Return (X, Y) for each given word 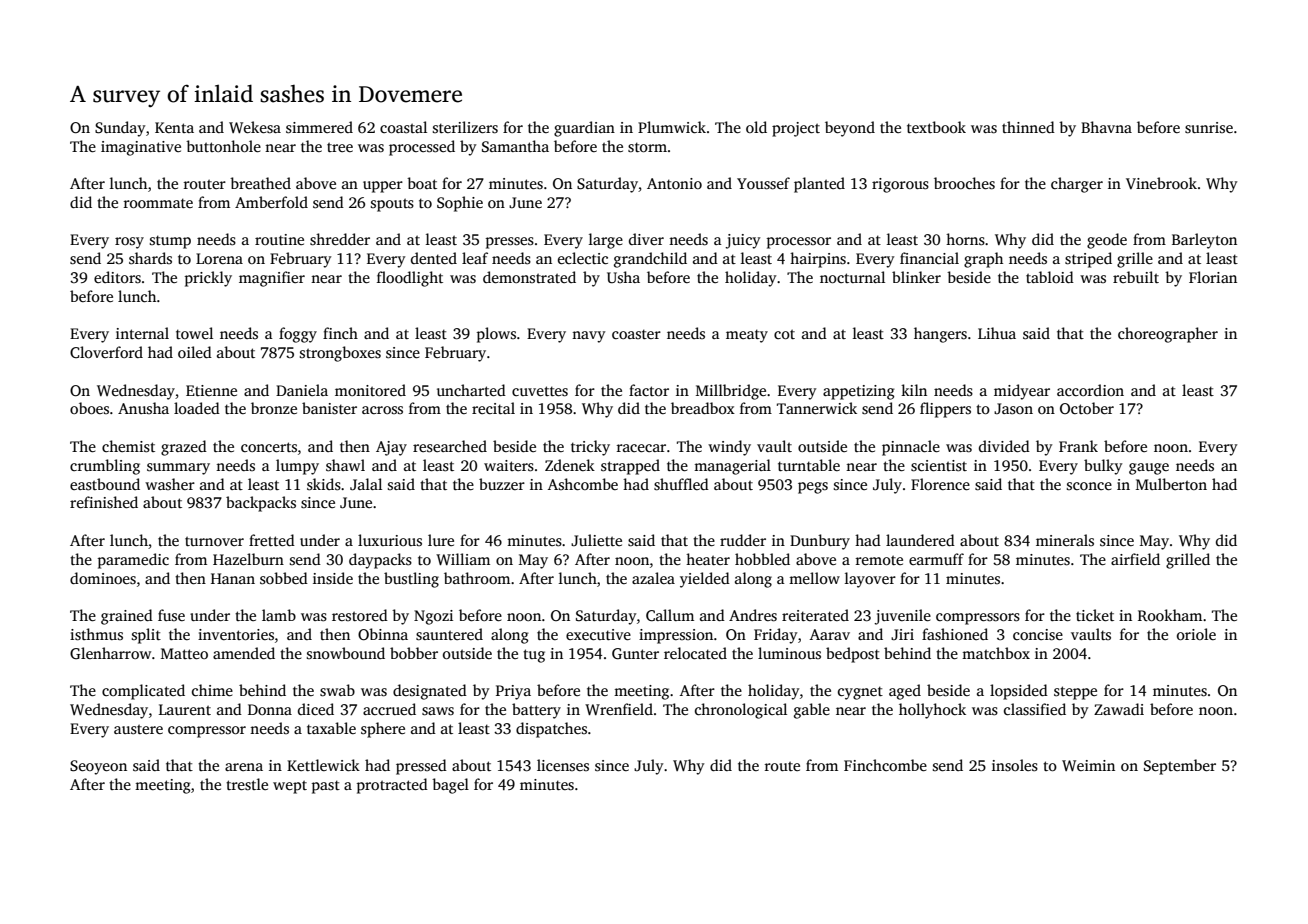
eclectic (583, 258)
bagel (450, 786)
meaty (747, 336)
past (326, 787)
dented (434, 258)
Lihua (997, 333)
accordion (1090, 390)
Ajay (391, 448)
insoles (1015, 765)
